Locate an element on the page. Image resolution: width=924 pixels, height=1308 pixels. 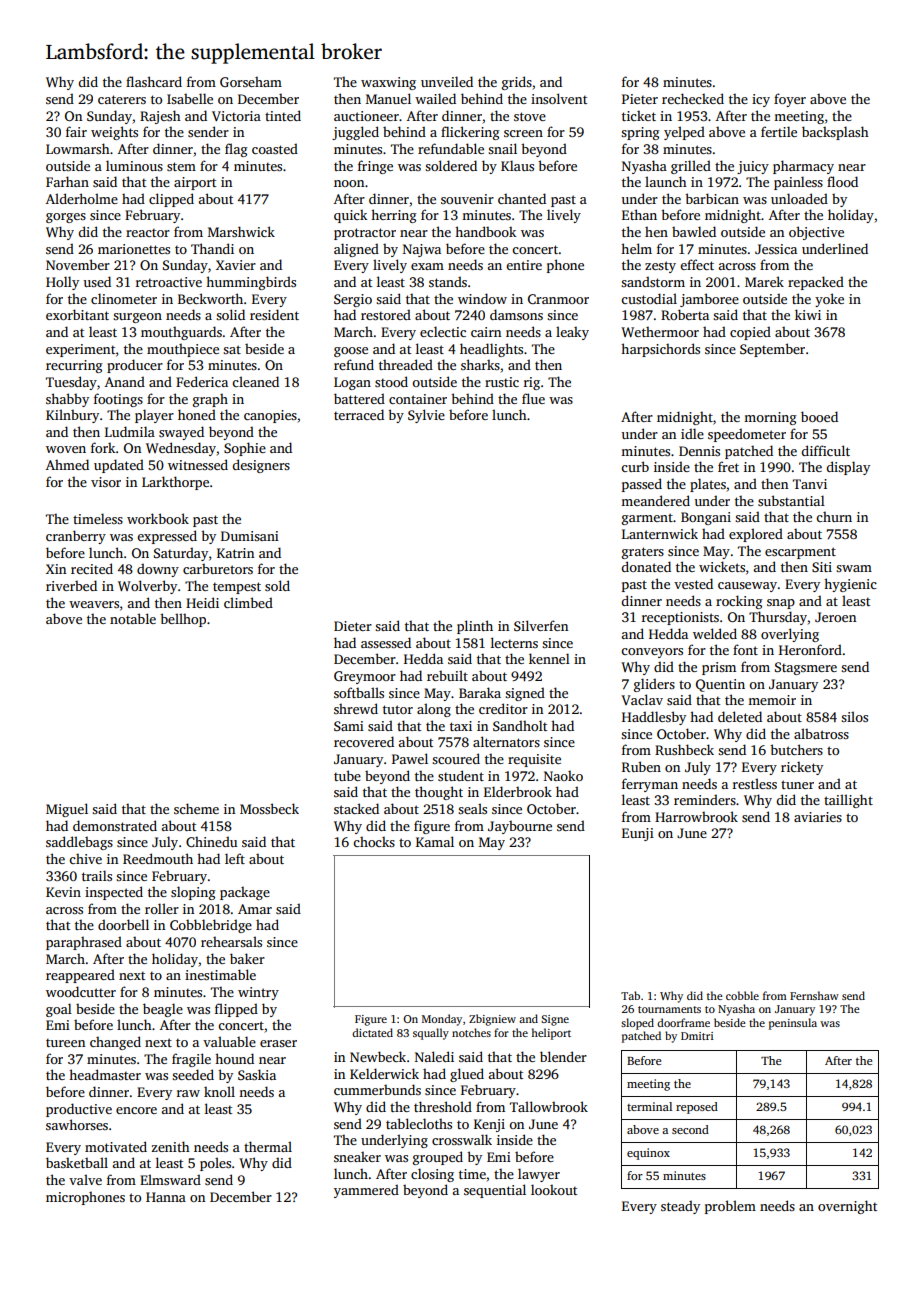
tournaments is located at coordinates (669, 1009).
